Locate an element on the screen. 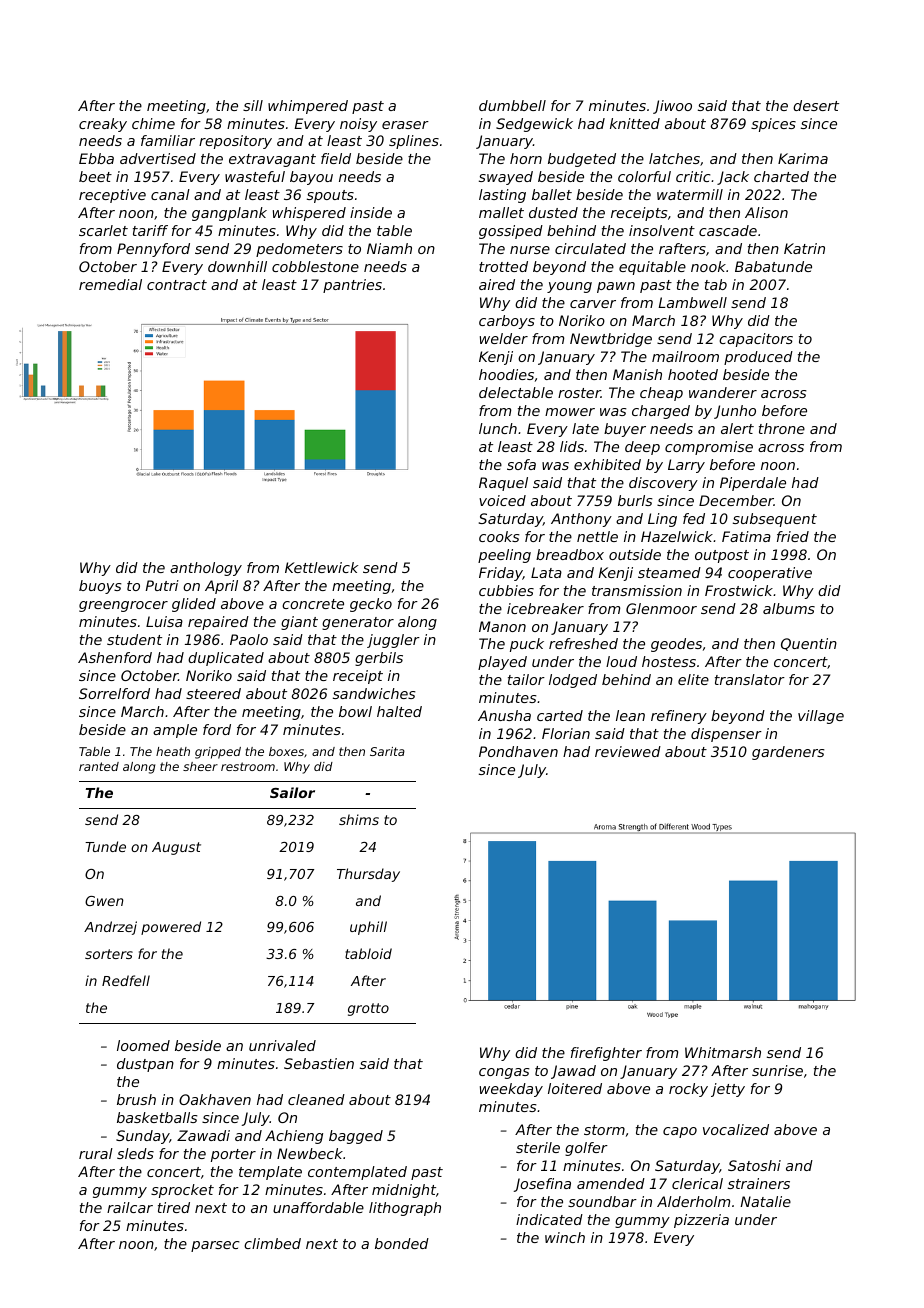  horn is located at coordinates (526, 158).
